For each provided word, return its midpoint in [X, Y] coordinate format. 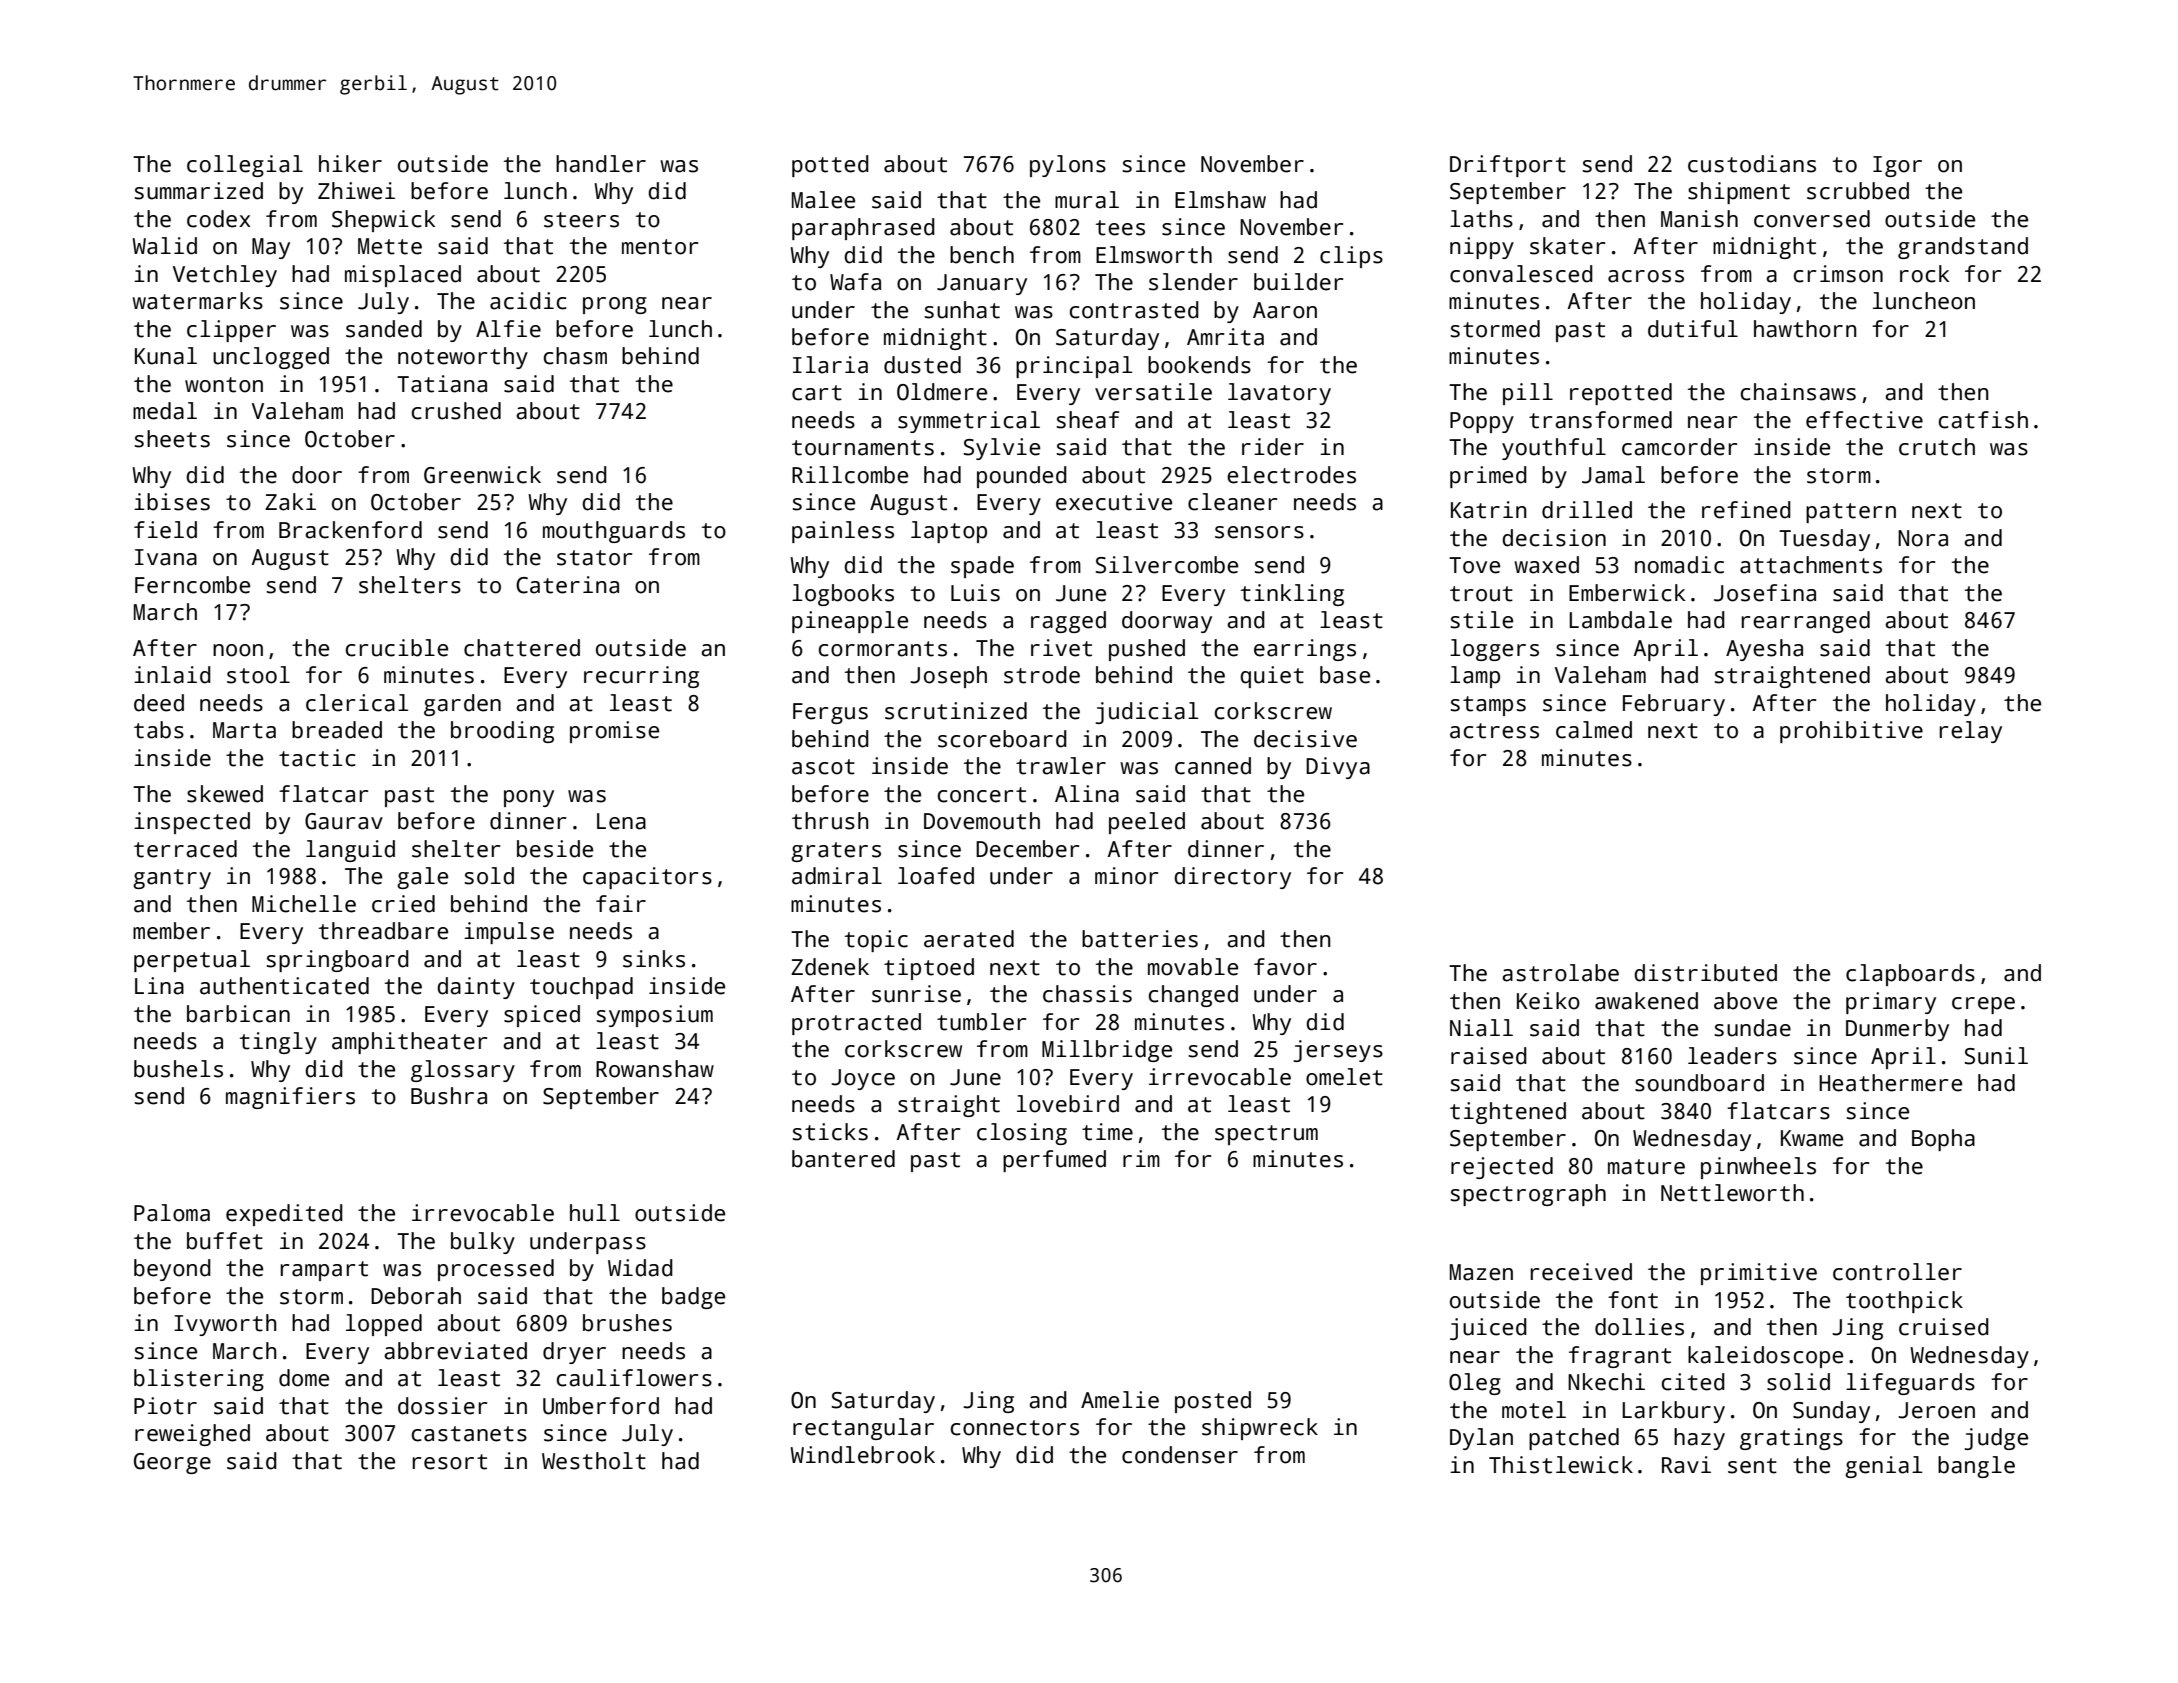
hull [595, 1213]
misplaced [403, 276]
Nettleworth [1732, 1193]
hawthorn [1805, 329]
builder [1298, 282]
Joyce [863, 1079]
